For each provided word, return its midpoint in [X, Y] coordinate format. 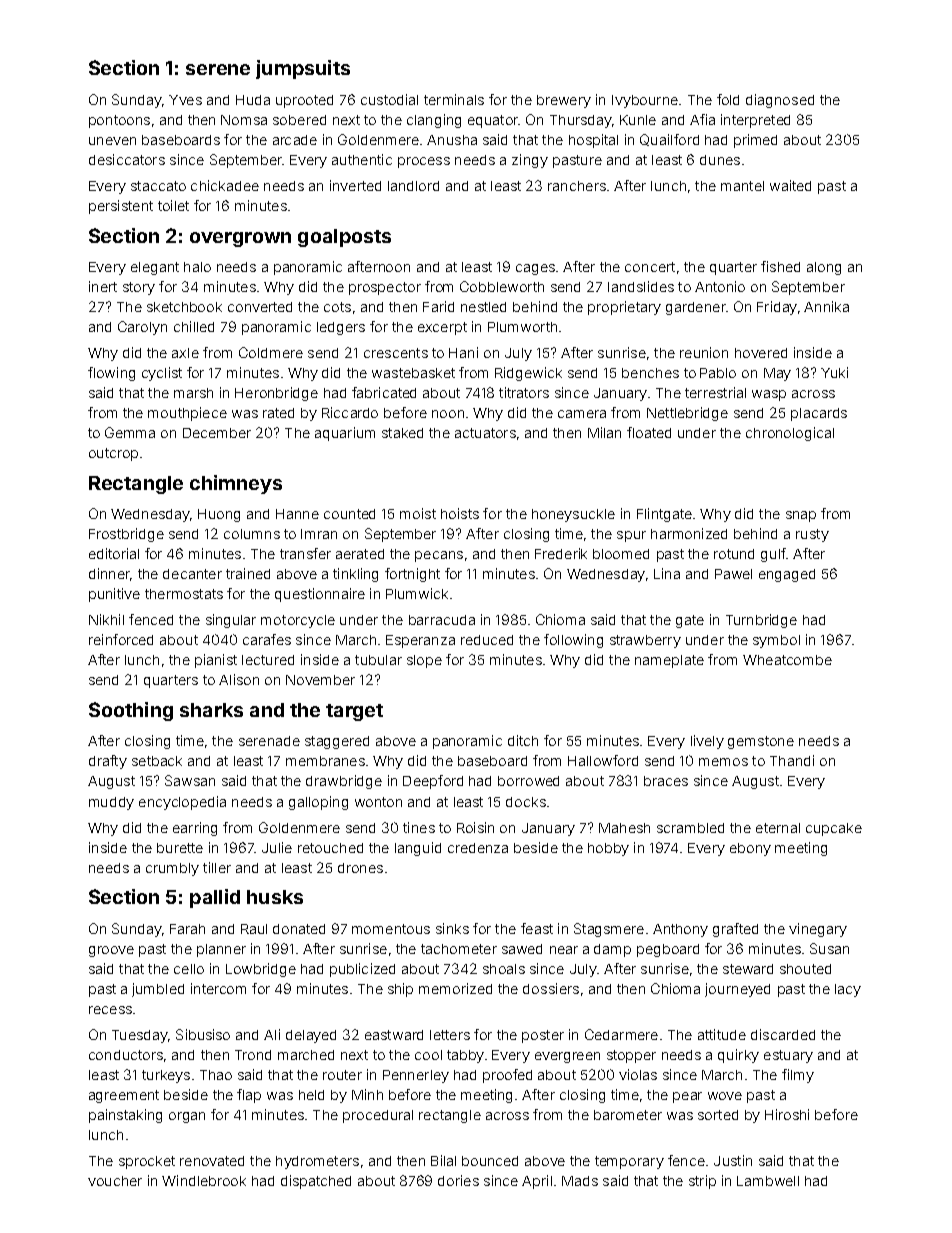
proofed [507, 1076]
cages [535, 269]
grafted [735, 930]
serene [218, 69]
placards [819, 414]
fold [728, 99]
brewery [564, 101]
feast [537, 928]
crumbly [172, 869]
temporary [629, 1162]
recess [110, 1010]
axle [185, 353]
